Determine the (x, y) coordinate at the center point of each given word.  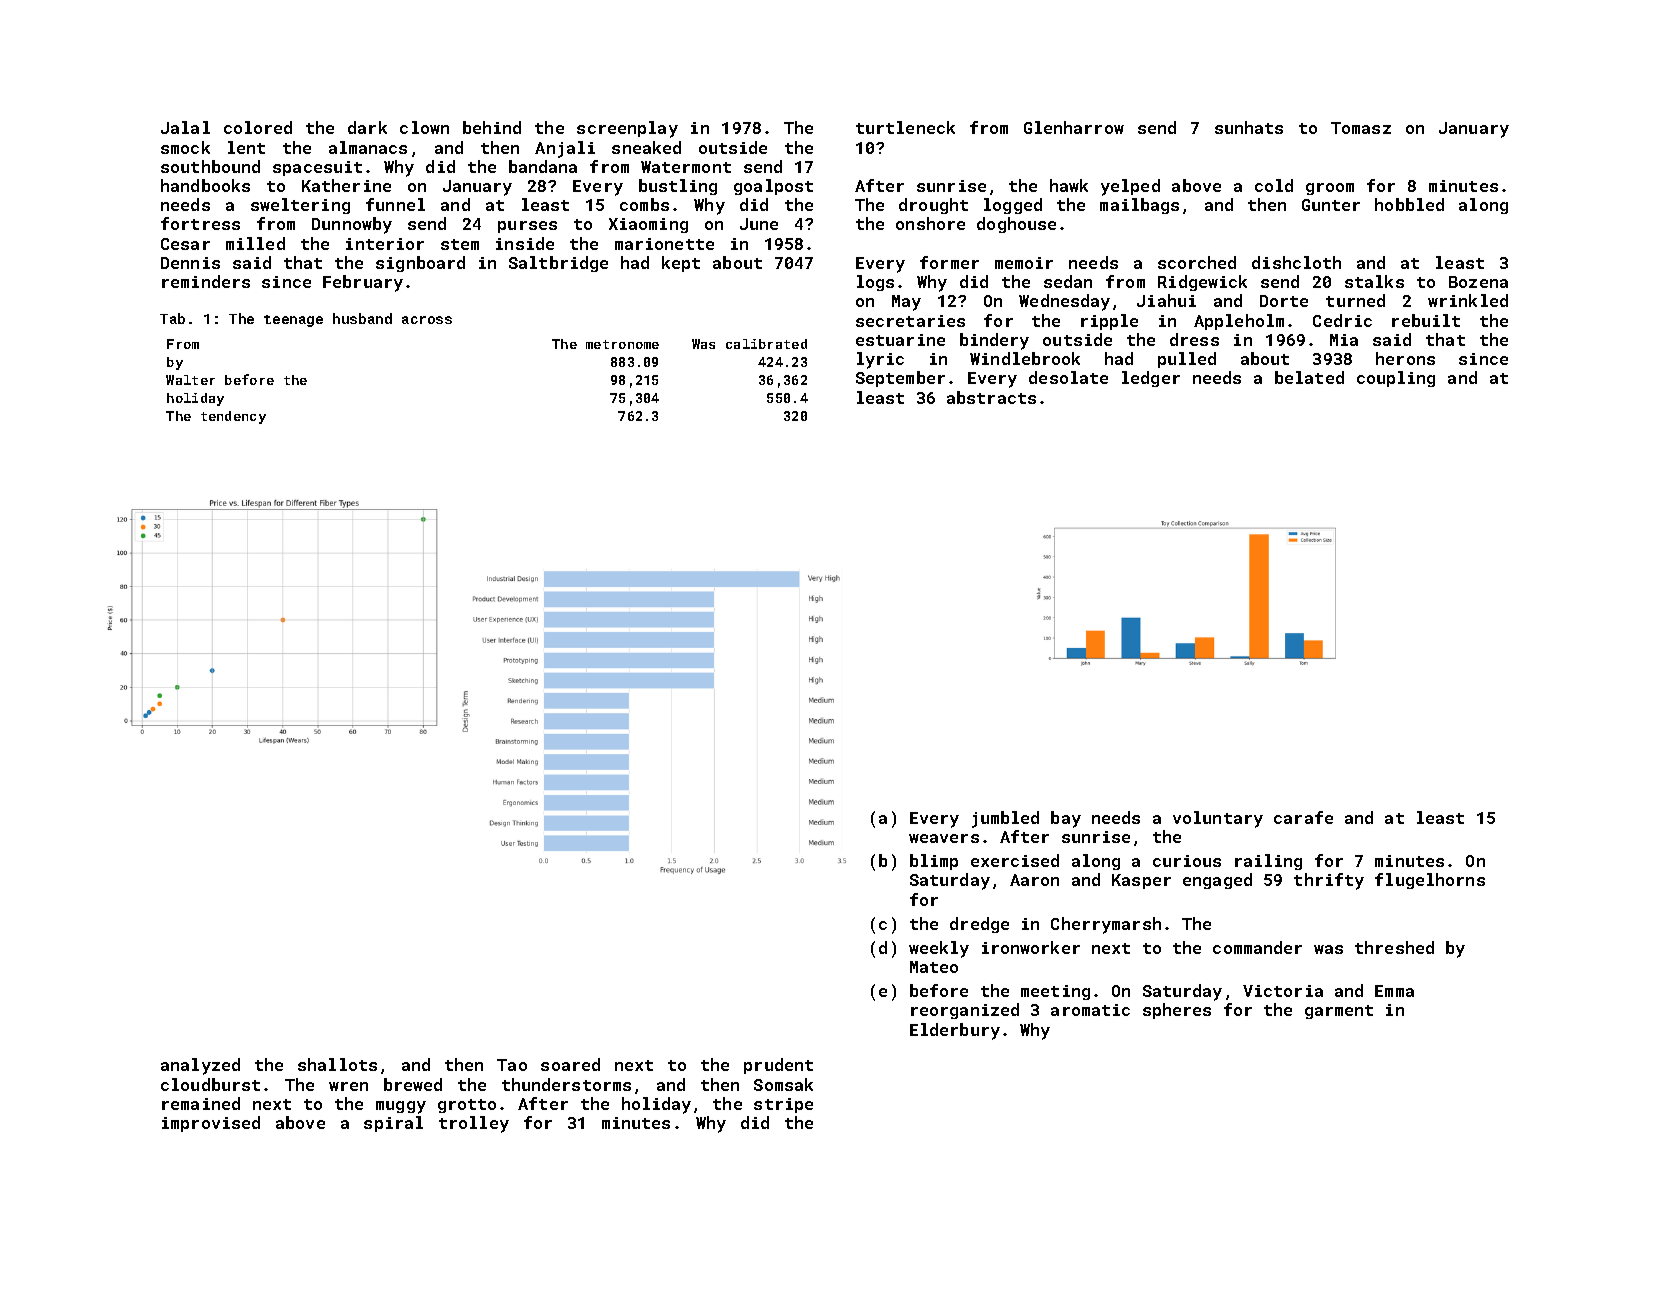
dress (1194, 339)
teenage (293, 321)
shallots (337, 1064)
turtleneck (905, 127)
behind (492, 127)
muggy (401, 1107)
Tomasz (1361, 128)
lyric (880, 360)
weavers (944, 838)
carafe (1303, 817)
